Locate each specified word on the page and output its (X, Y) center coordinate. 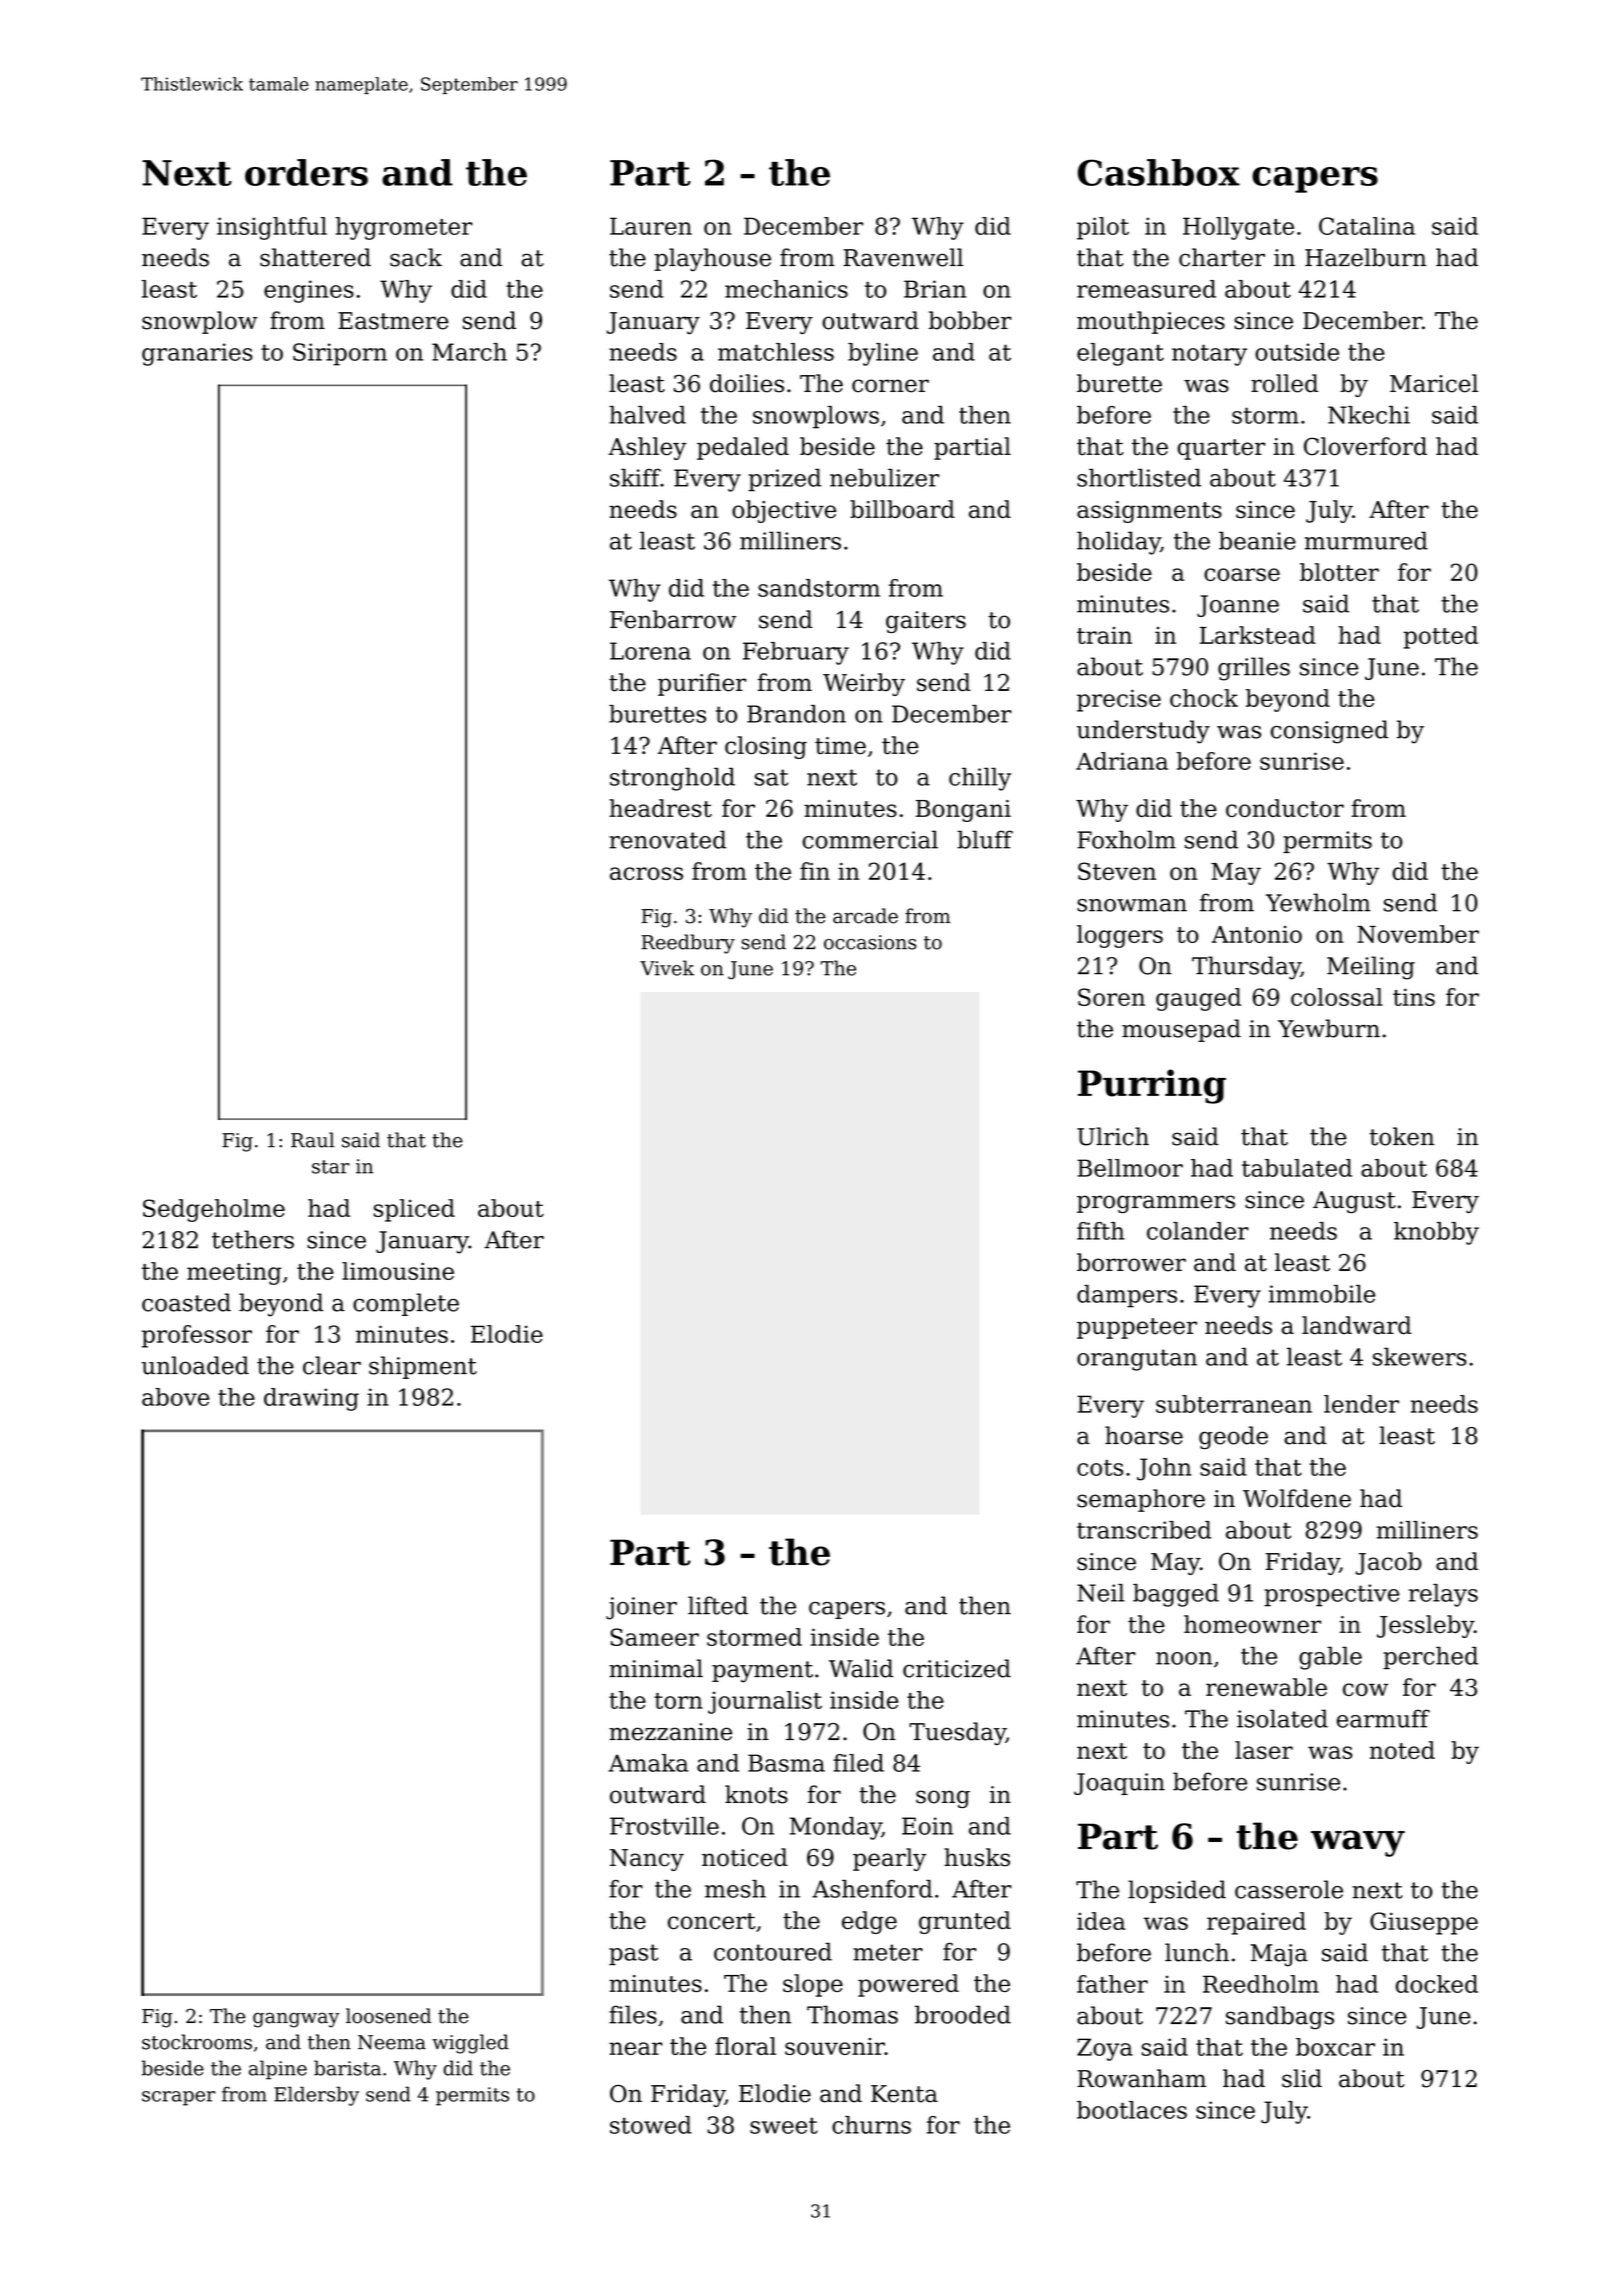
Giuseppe (1424, 1923)
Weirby (864, 684)
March (469, 352)
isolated (1282, 1718)
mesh (735, 1889)
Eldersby (316, 2096)
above (175, 1397)
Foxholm (1126, 839)
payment (762, 1672)
